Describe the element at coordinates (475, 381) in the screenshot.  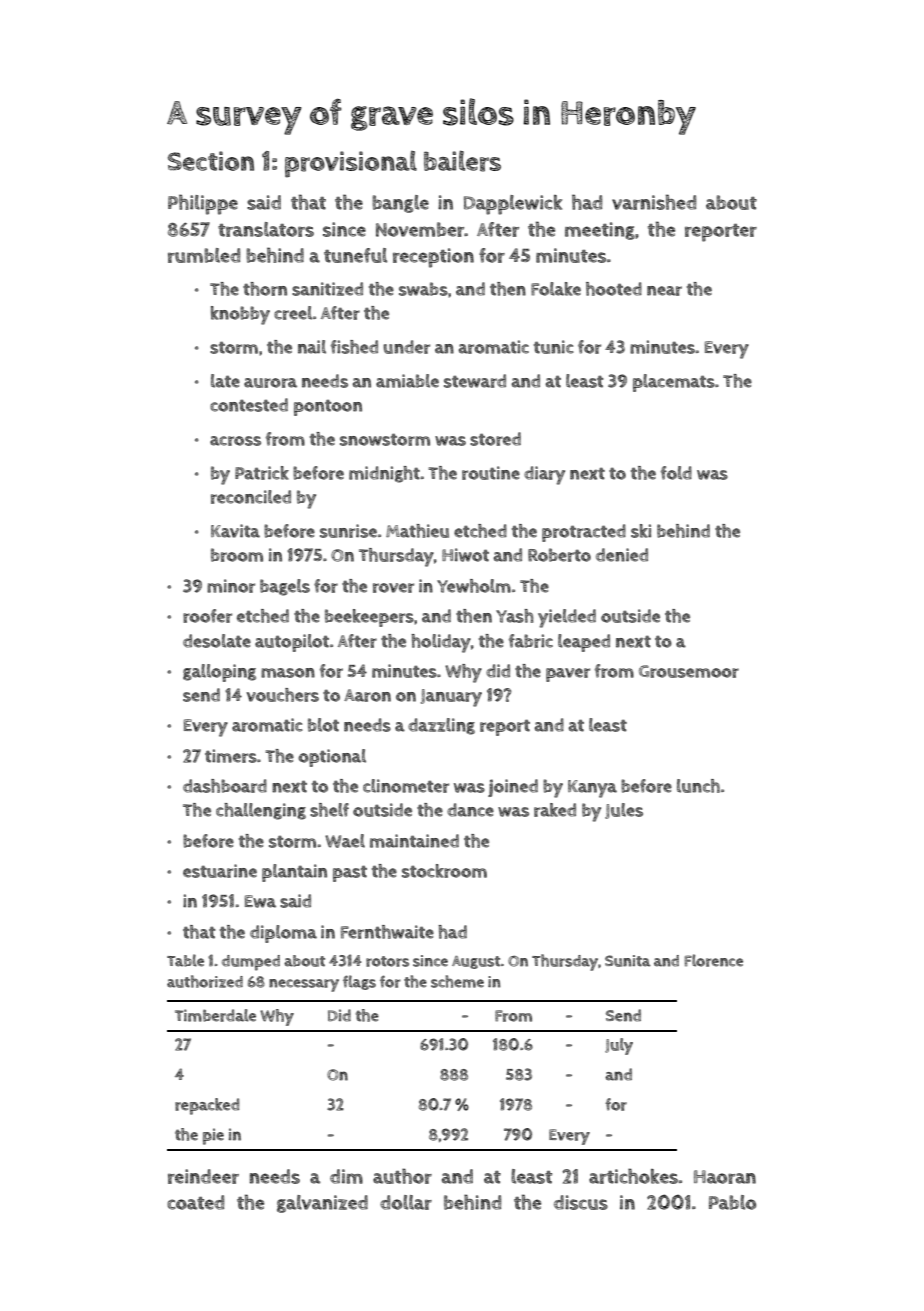
I see `steward` at that location.
